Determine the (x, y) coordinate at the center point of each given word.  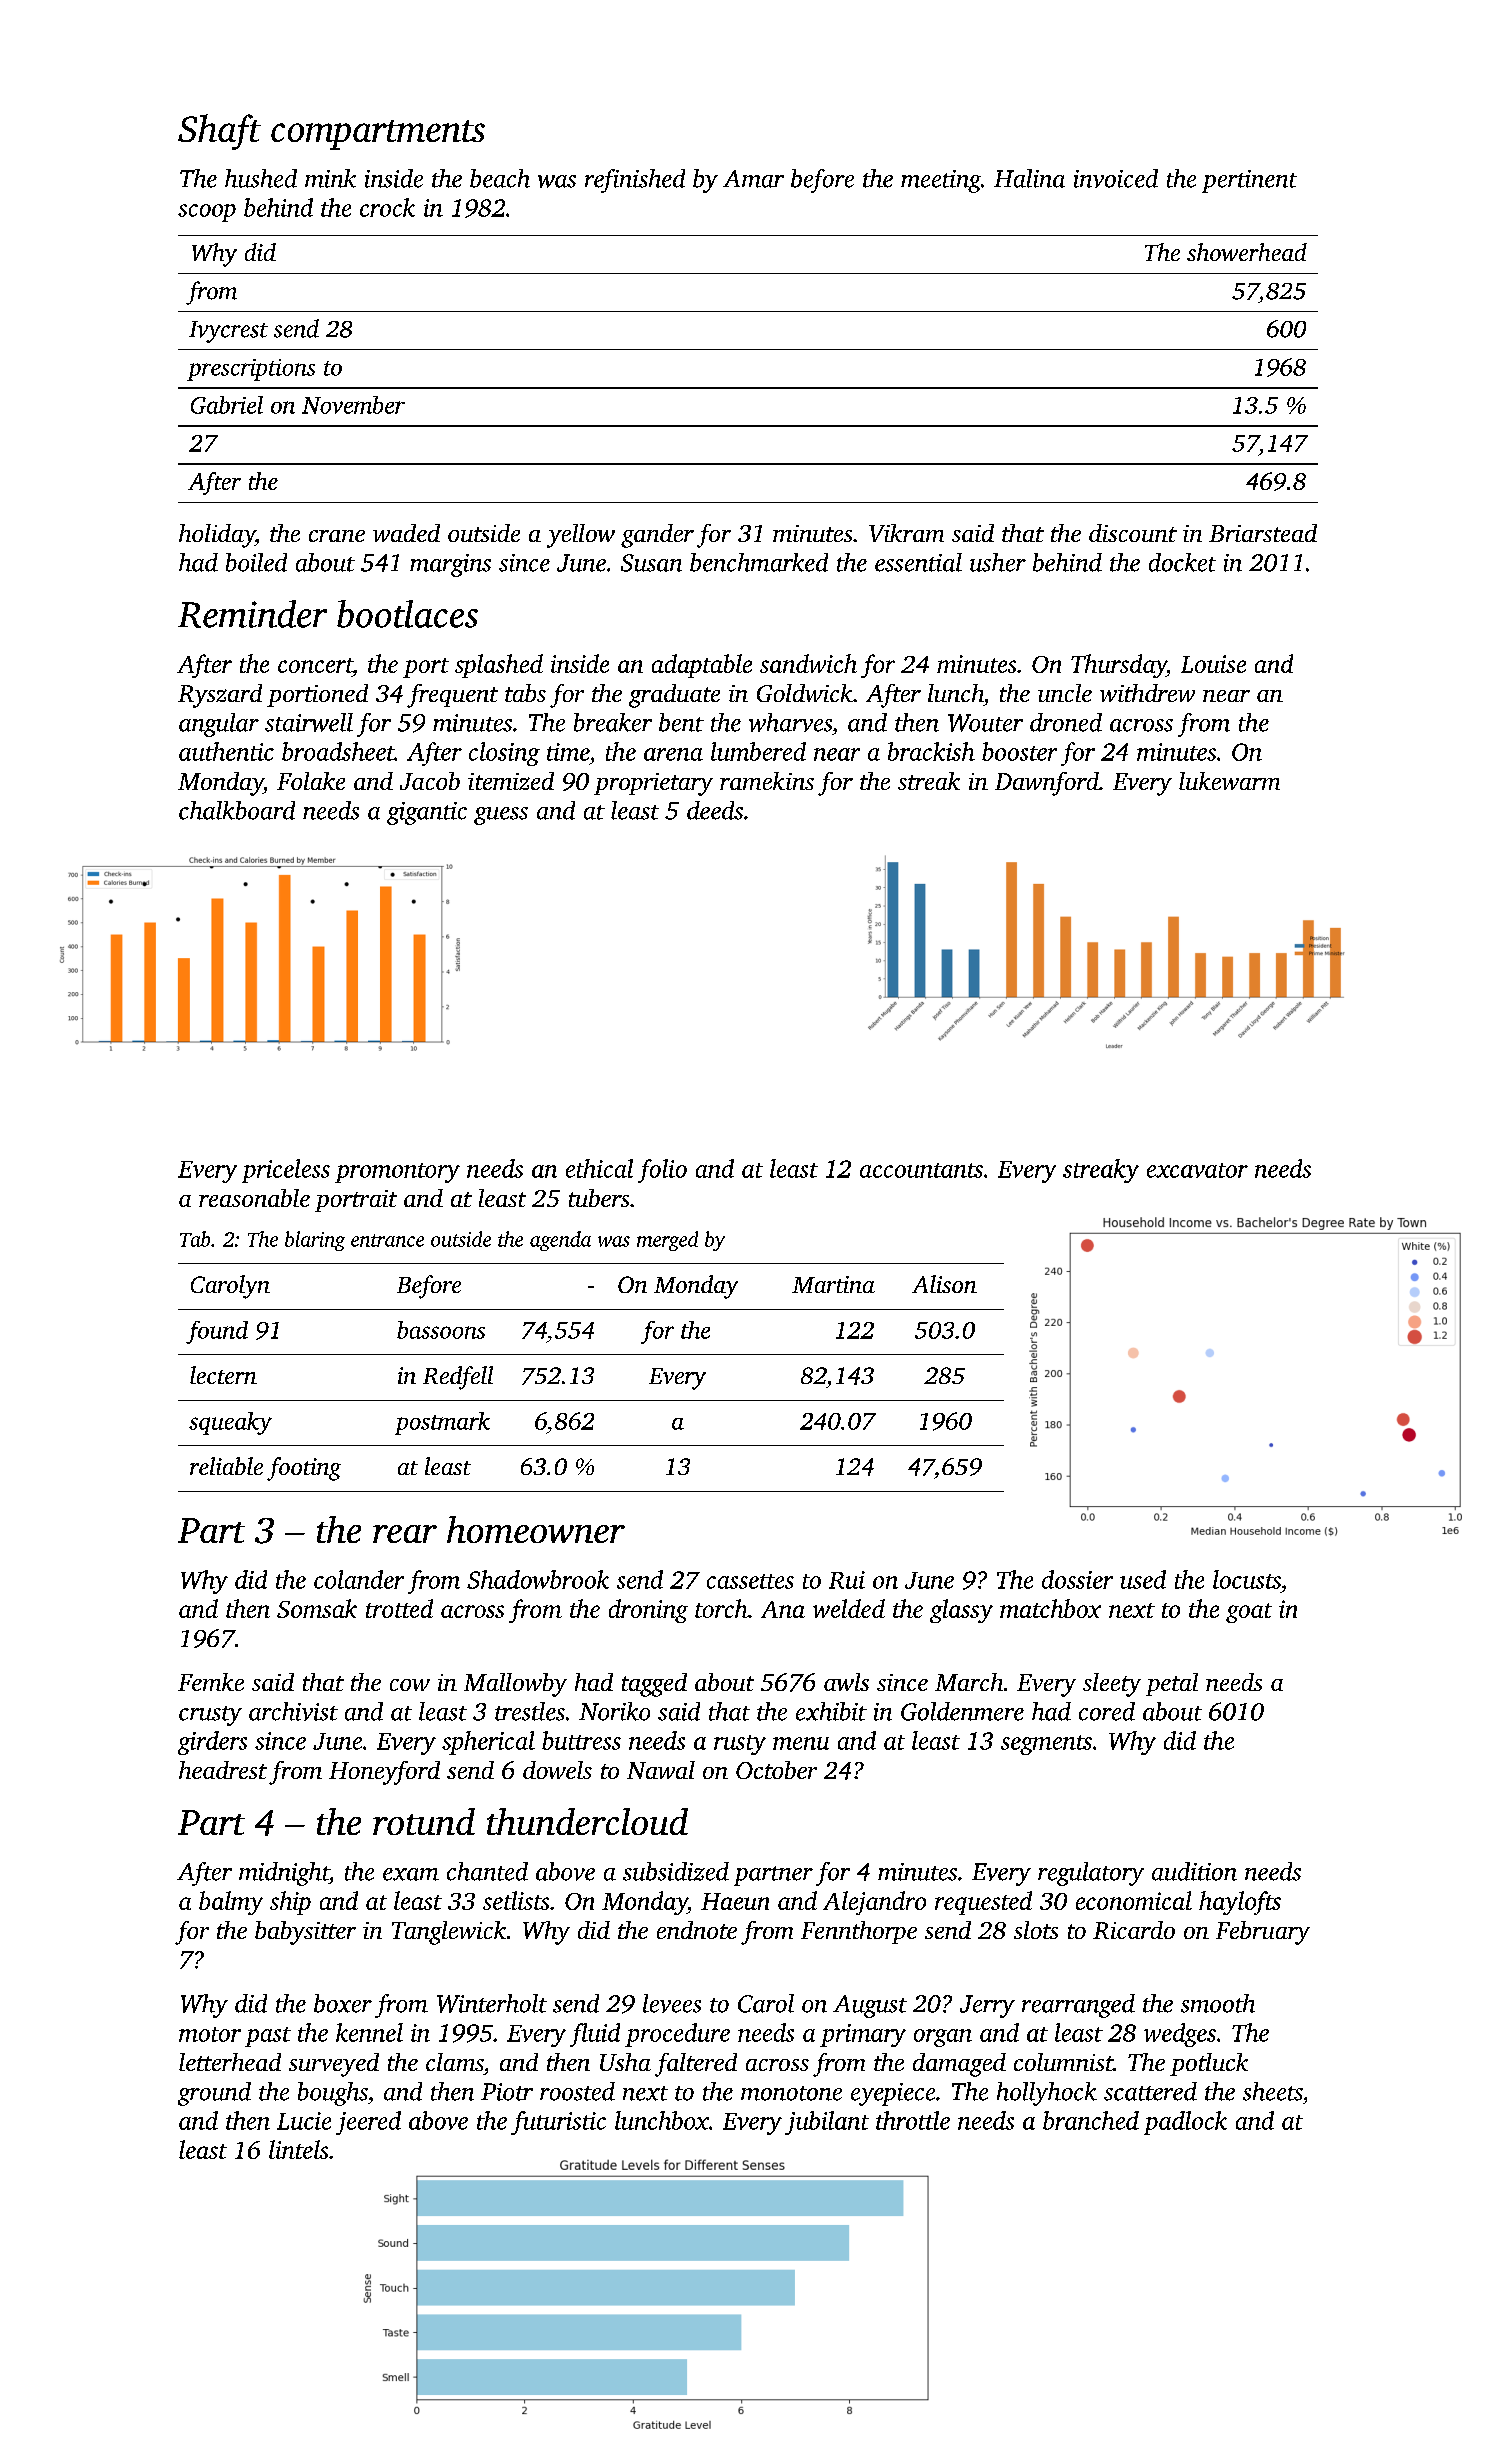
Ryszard (220, 696)
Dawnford (1047, 784)
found (217, 1332)
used (1143, 1579)
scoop (207, 213)
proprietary (653, 784)
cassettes (750, 1581)
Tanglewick (449, 1933)
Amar (753, 179)
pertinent (1249, 181)
